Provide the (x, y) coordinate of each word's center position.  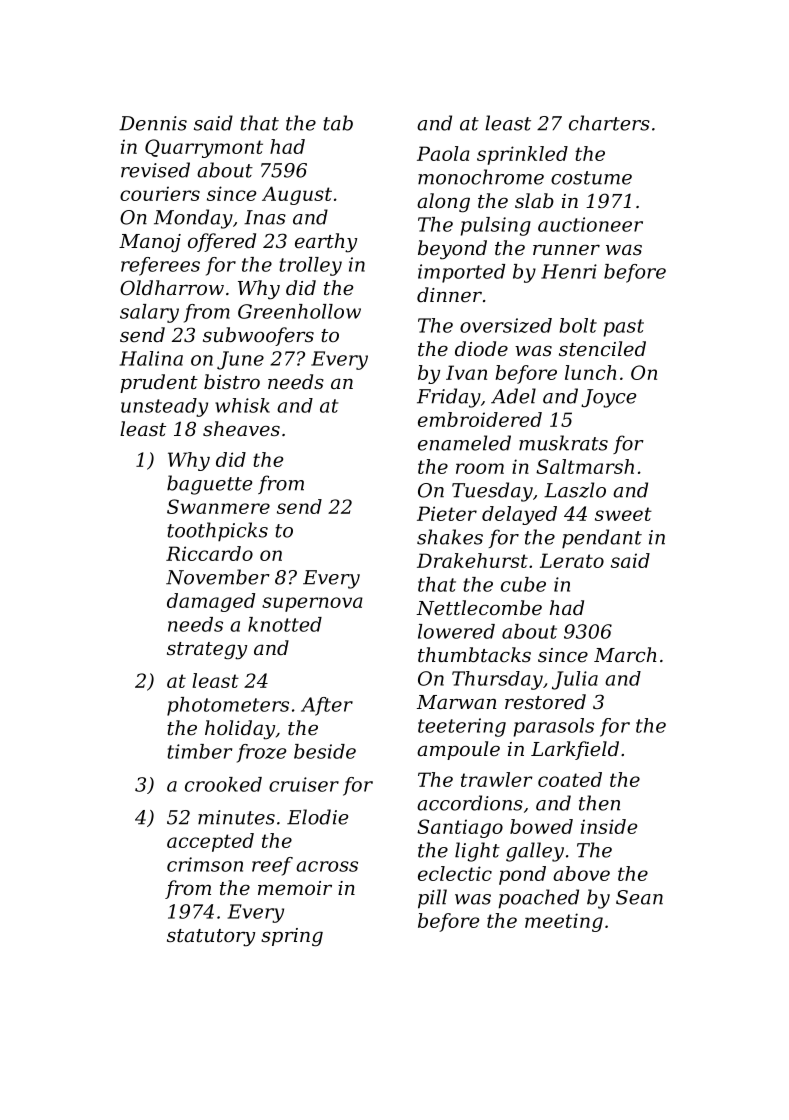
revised (155, 170)
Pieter (447, 513)
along (443, 203)
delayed (519, 515)
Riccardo (209, 553)
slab (534, 200)
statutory (211, 938)
